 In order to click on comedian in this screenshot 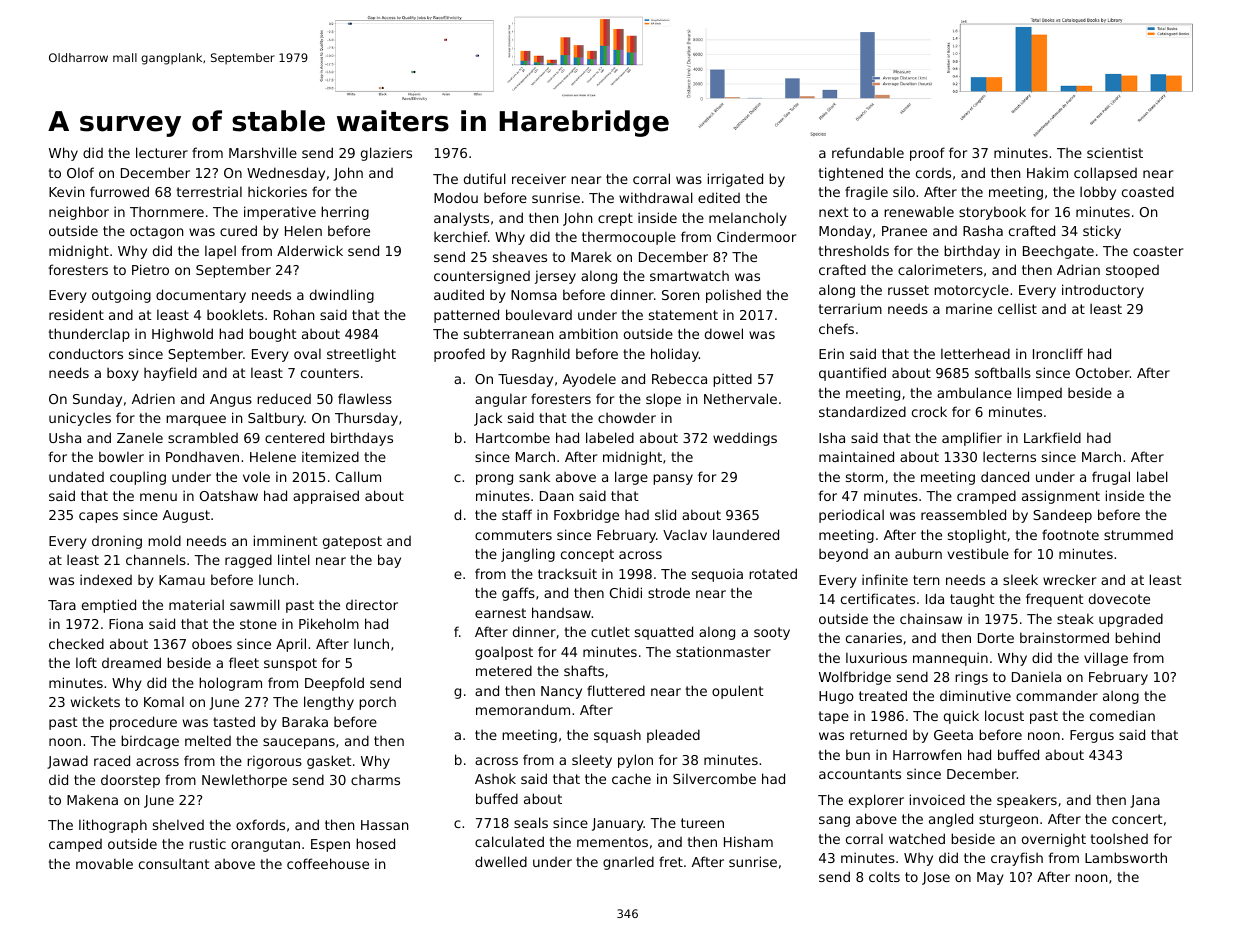, I will do `click(1122, 715)`.
